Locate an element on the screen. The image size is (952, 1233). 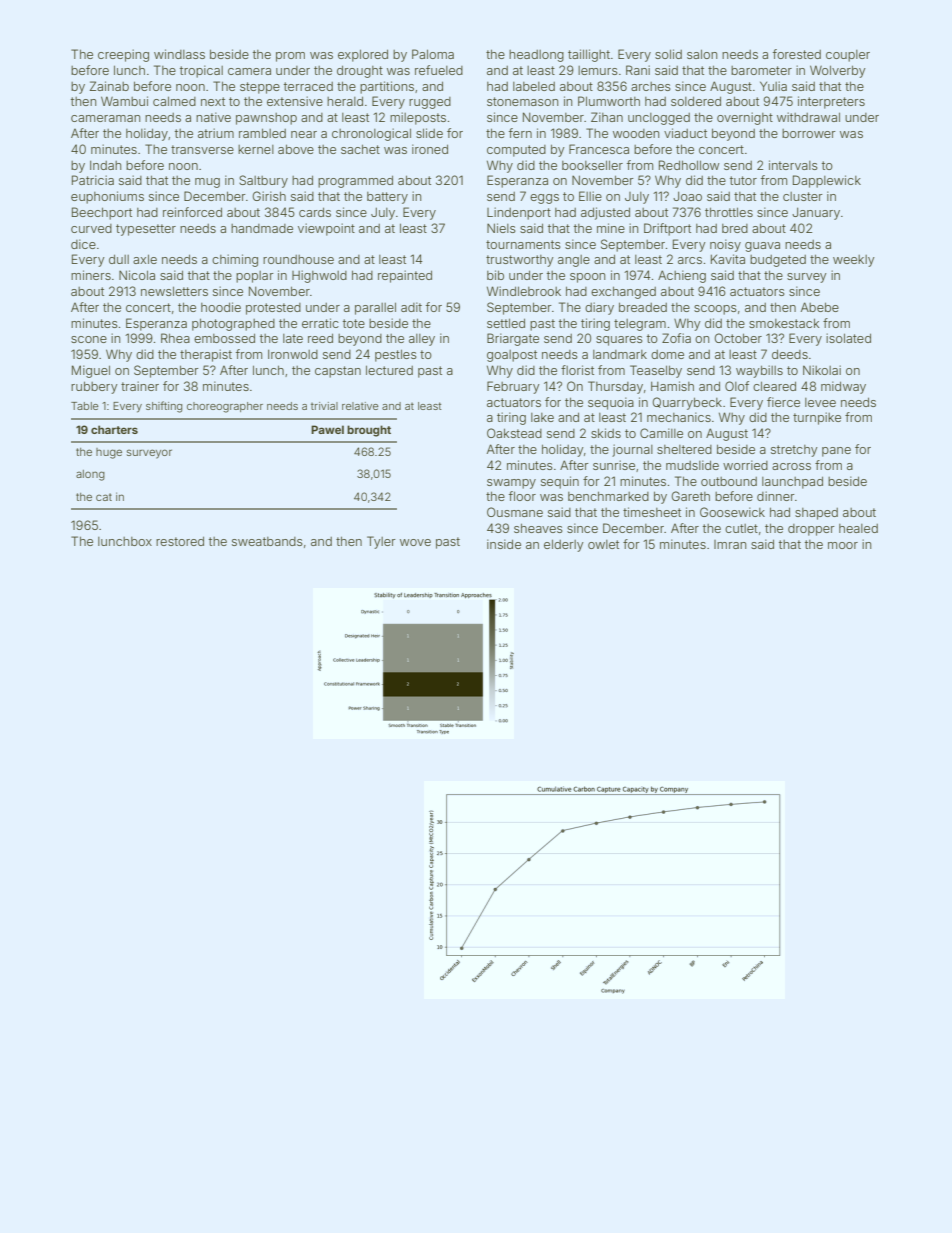
bookseller is located at coordinates (592, 165).
